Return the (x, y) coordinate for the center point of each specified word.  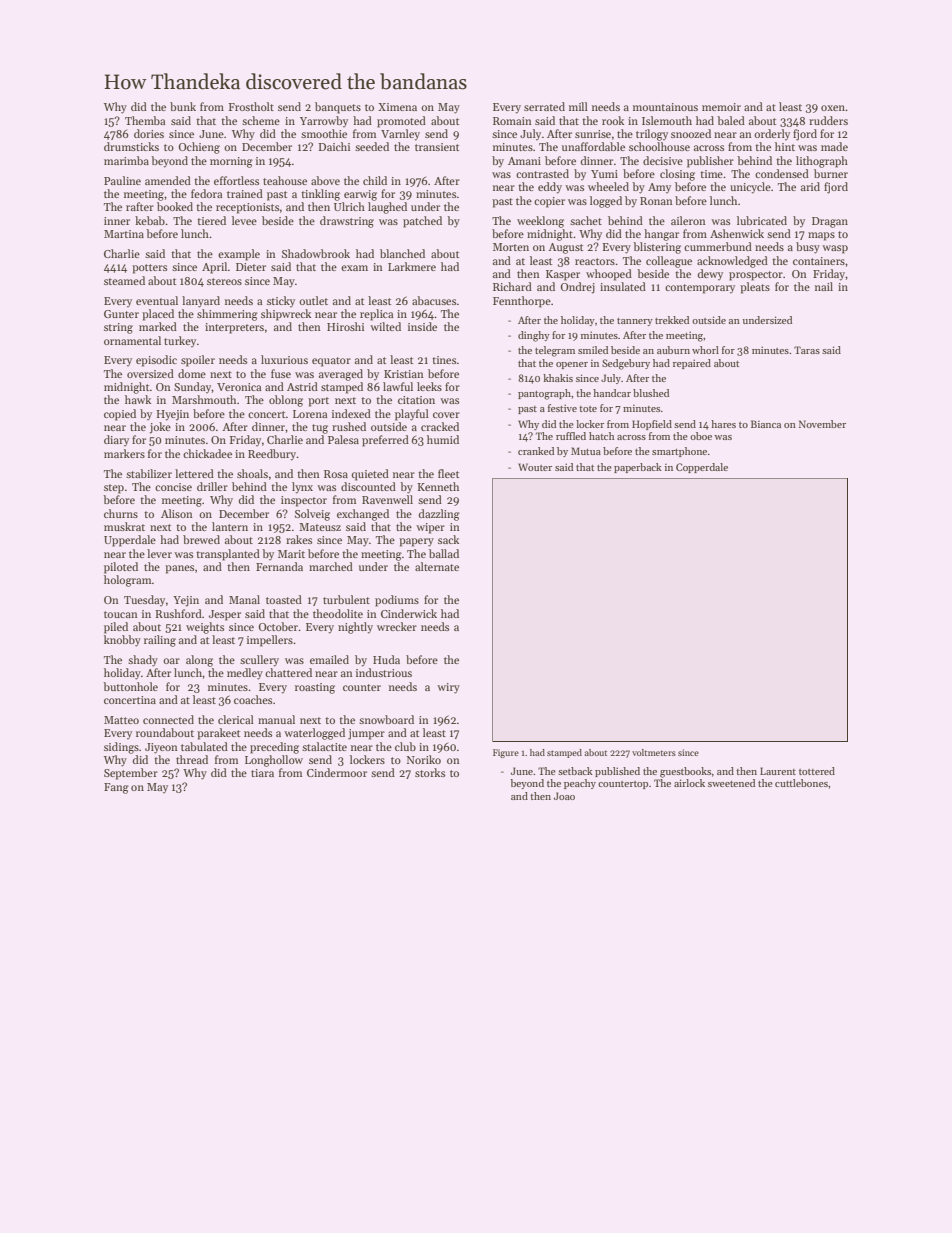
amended (168, 180)
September (131, 774)
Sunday (193, 387)
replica (376, 315)
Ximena (397, 107)
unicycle (750, 188)
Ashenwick (737, 233)
